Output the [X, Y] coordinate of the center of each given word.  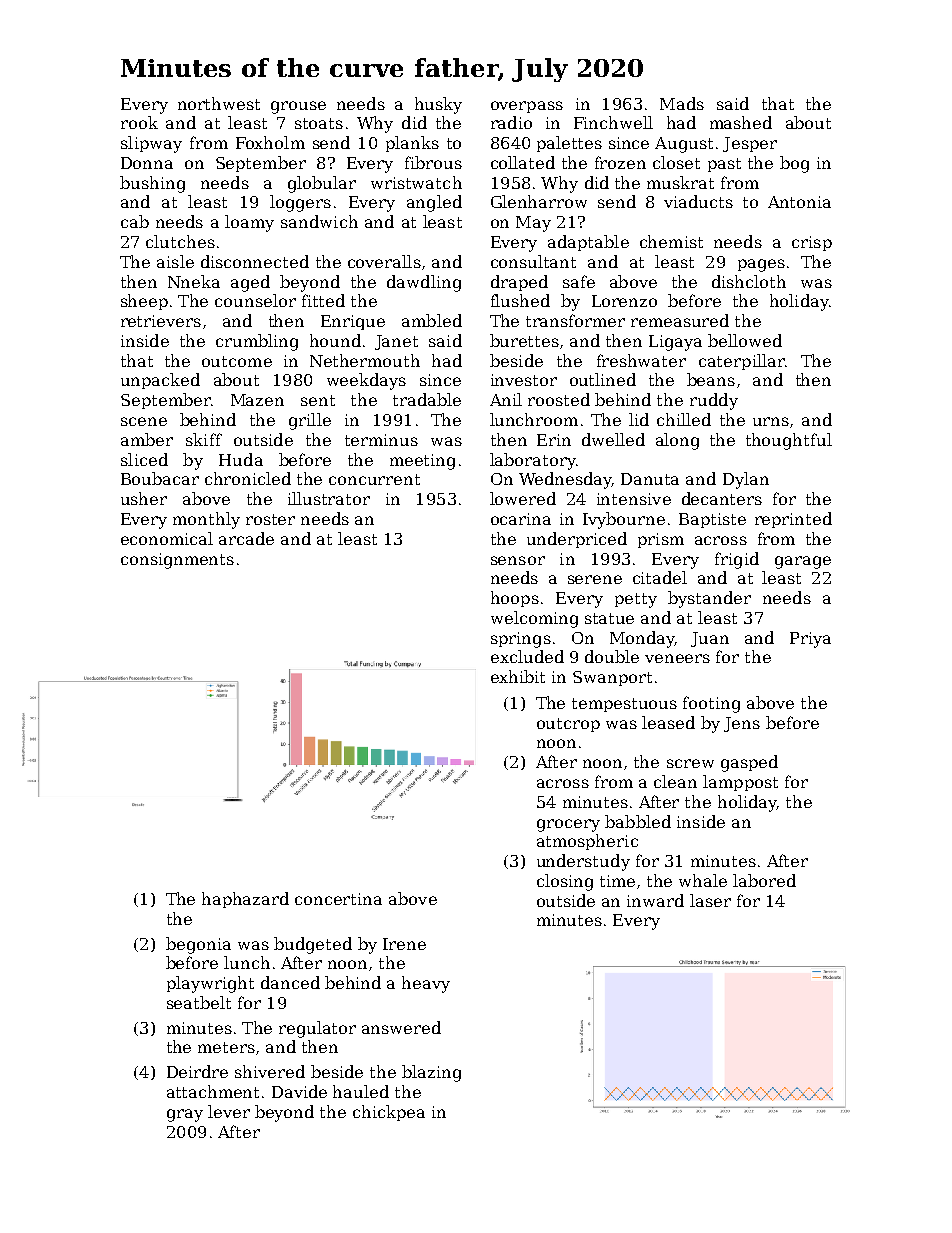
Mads [682, 103]
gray [185, 1115]
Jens [742, 724]
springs [521, 640]
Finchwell [613, 122]
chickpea [389, 1113]
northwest [219, 103]
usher [144, 498]
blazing [431, 1073]
